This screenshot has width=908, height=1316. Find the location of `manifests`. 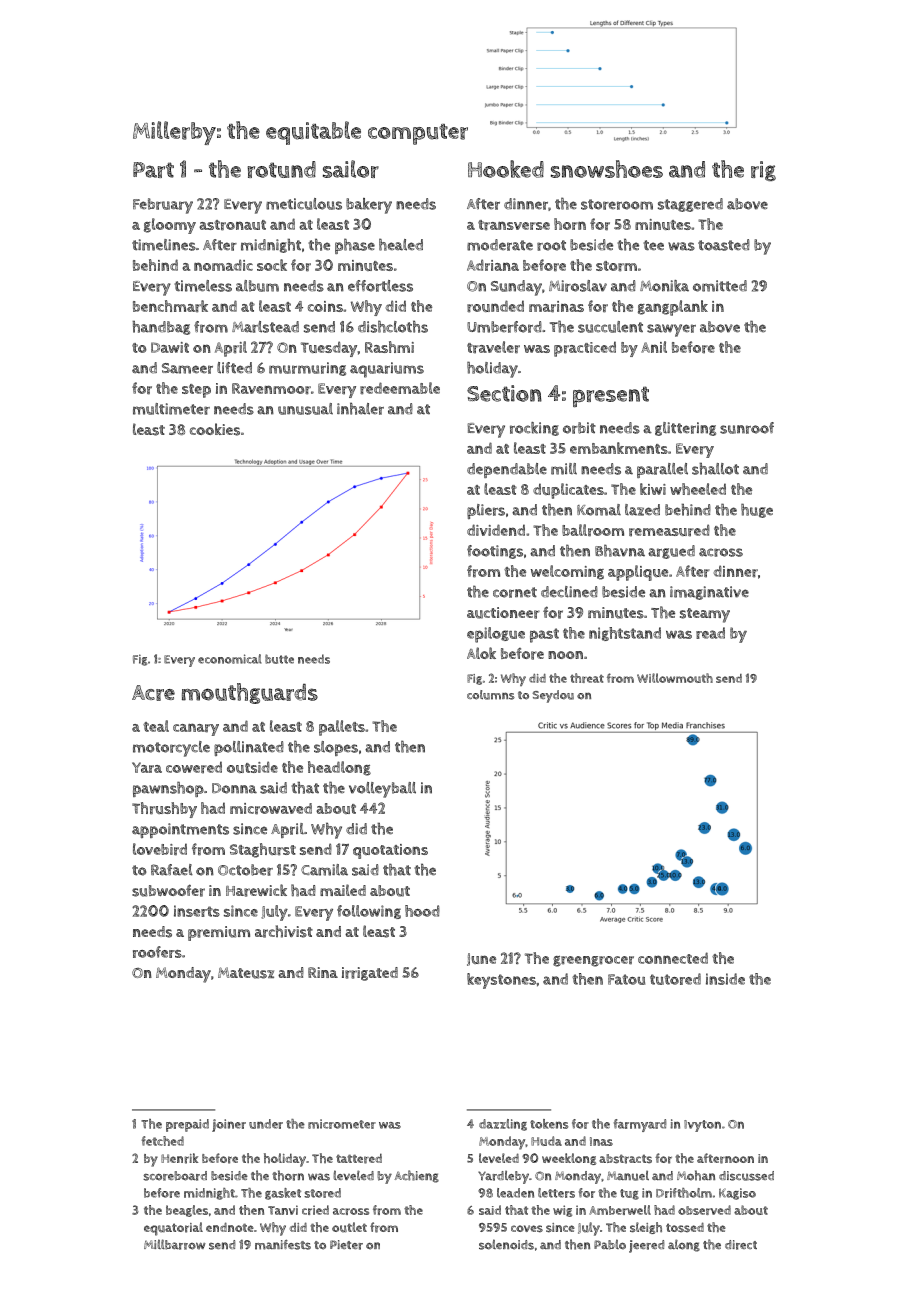

manifests is located at coordinates (283, 1244).
